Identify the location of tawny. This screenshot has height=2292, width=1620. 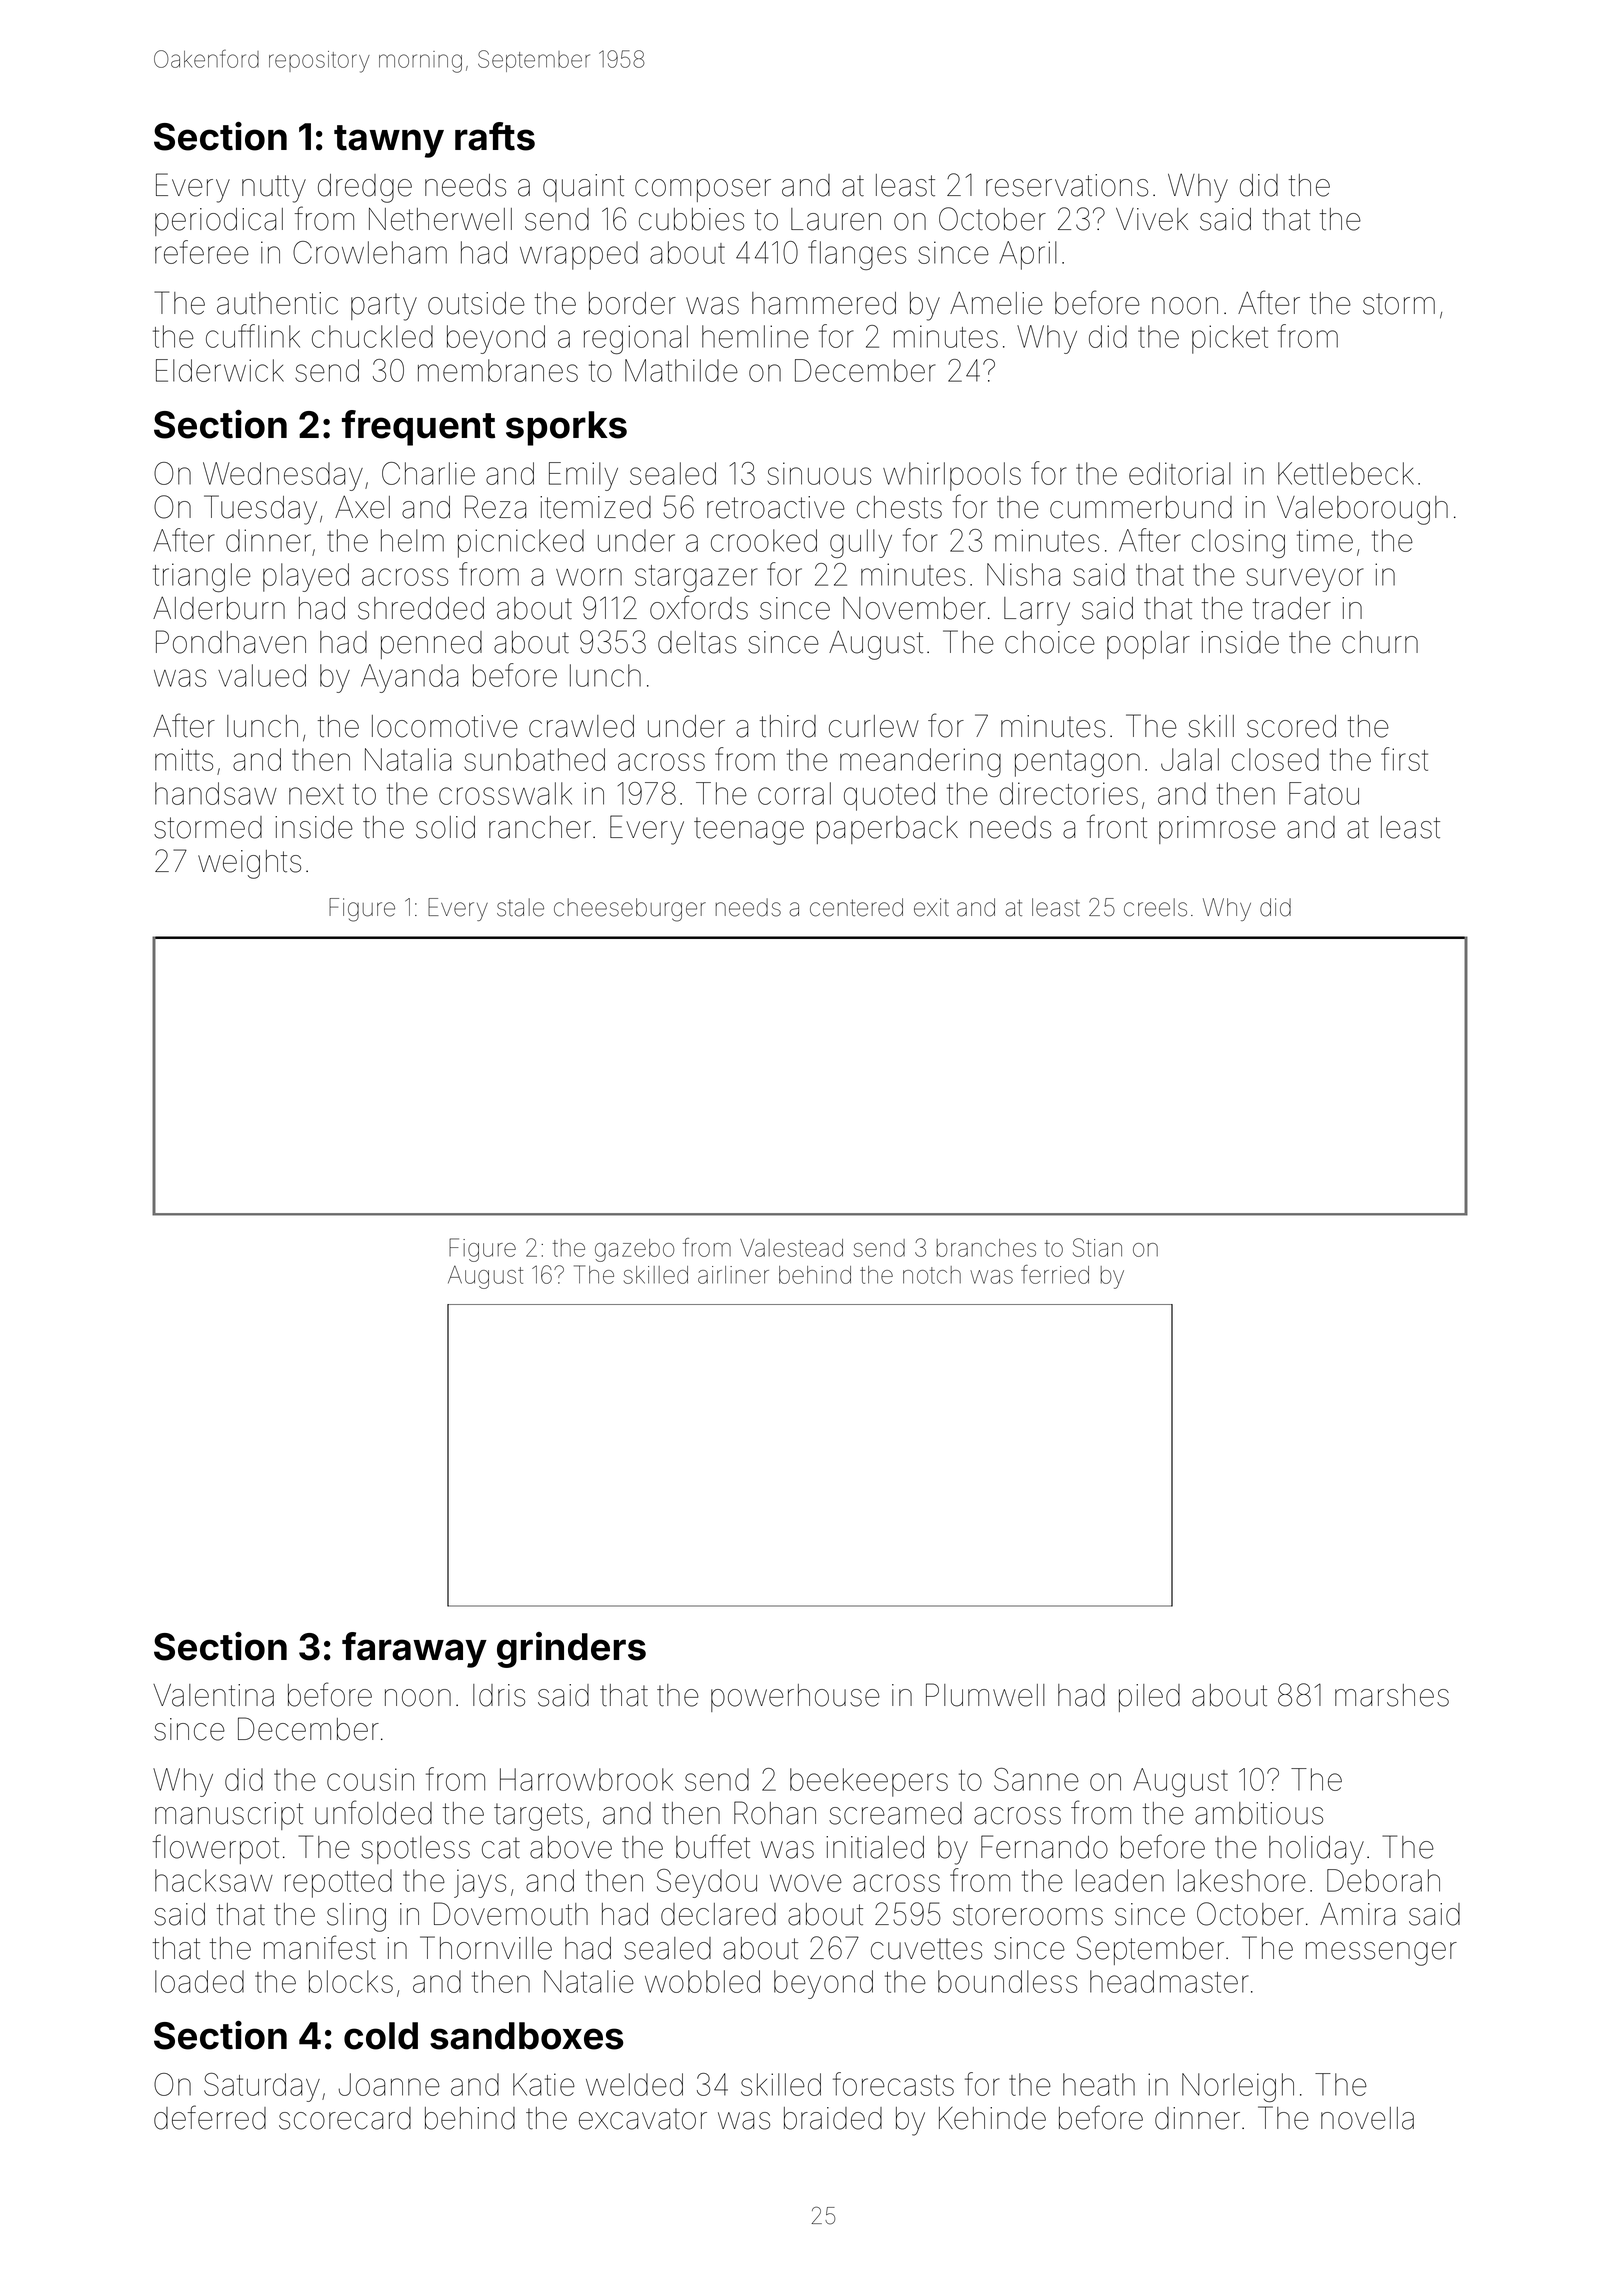
(389, 141).
